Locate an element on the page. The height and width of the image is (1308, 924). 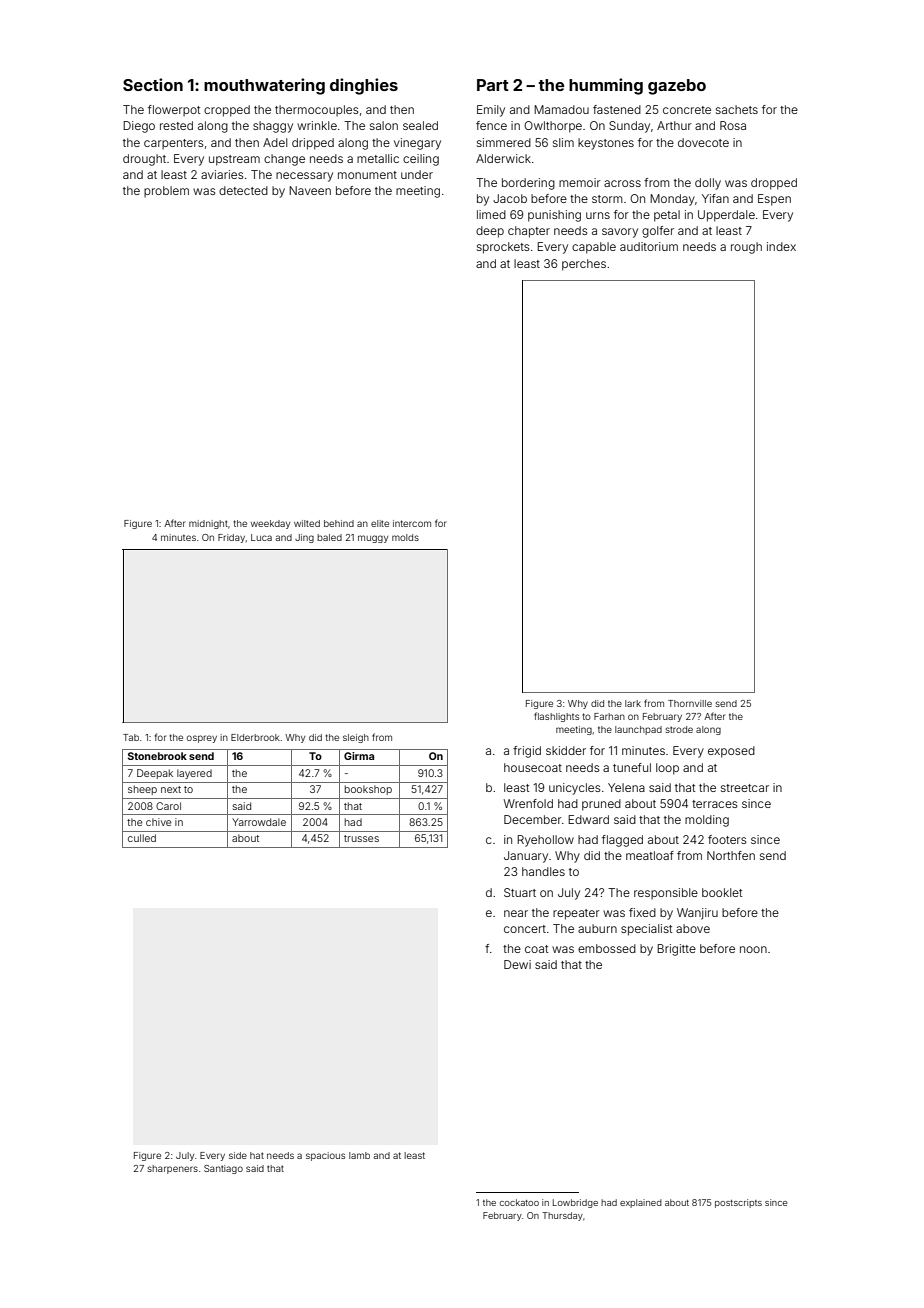
dropped is located at coordinates (774, 184).
